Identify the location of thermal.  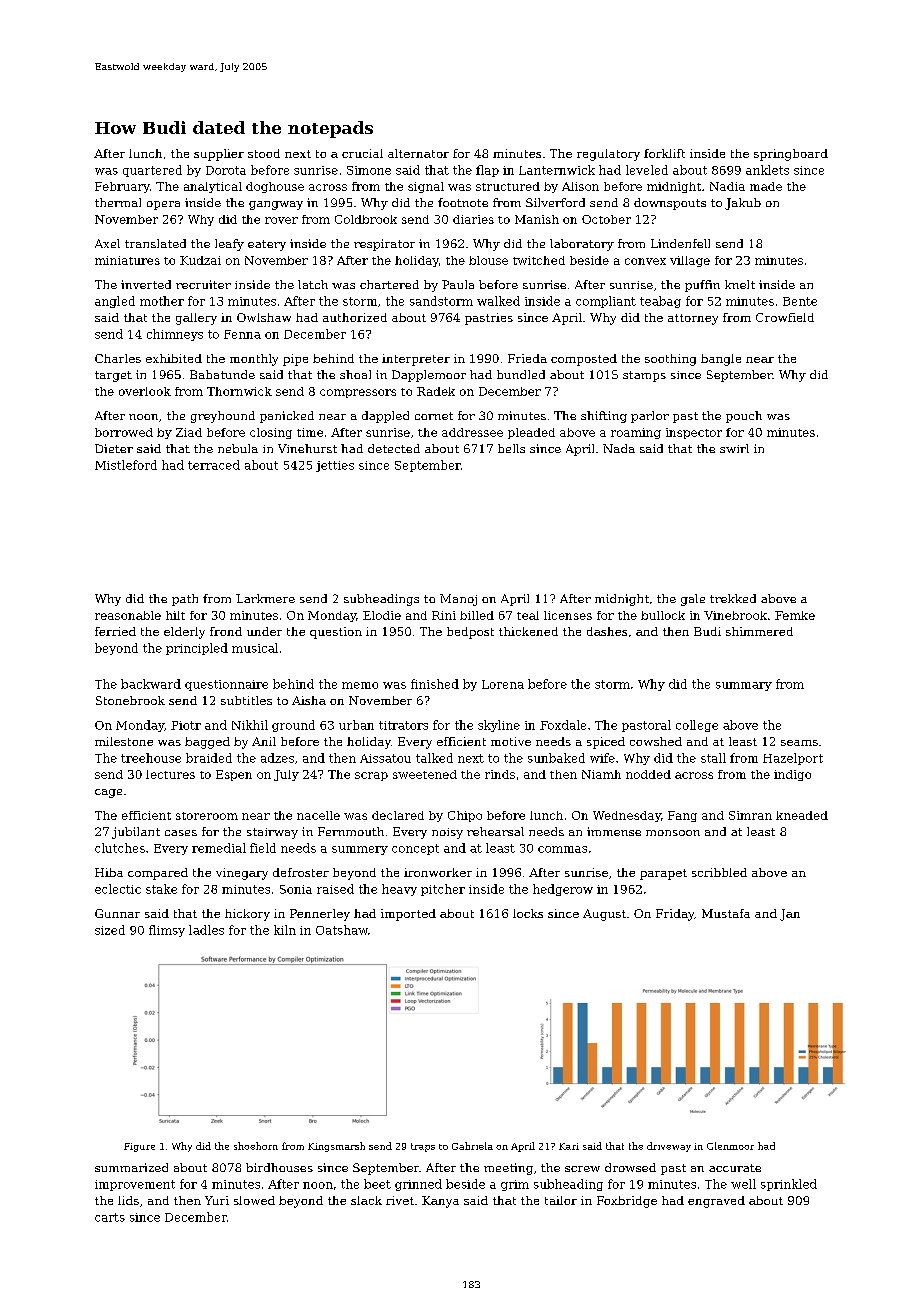
(118, 202).
